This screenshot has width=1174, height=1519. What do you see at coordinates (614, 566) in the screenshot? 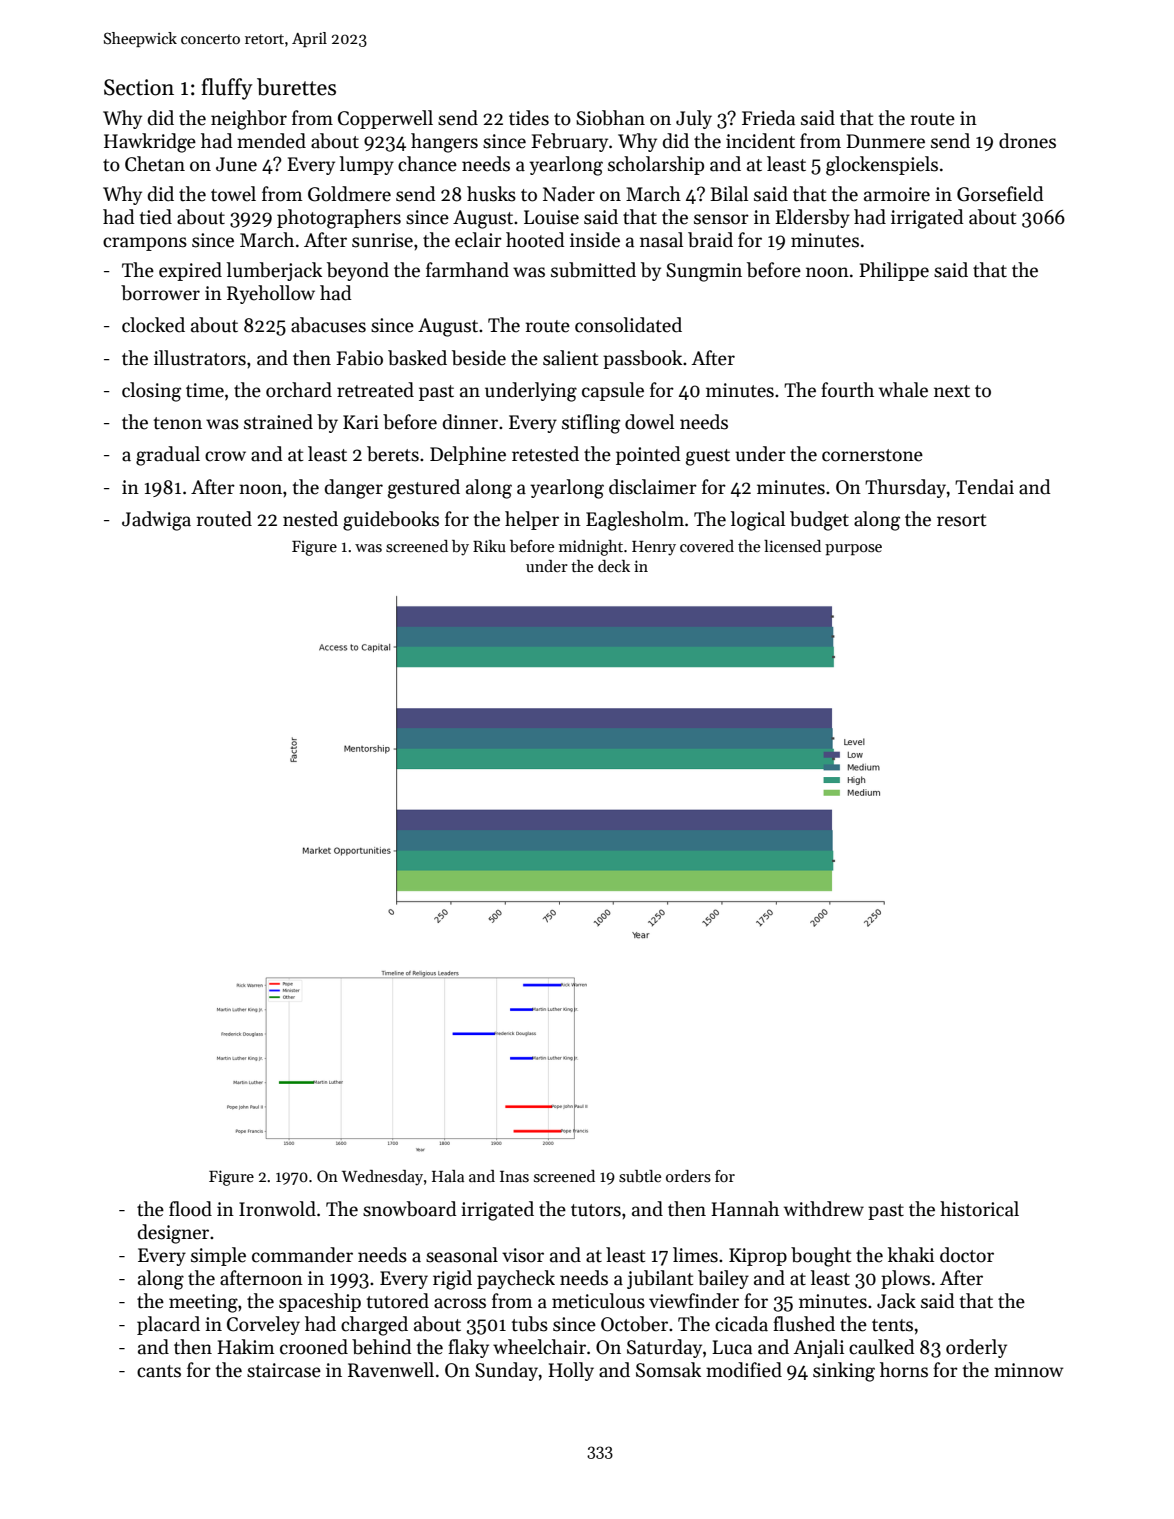
I see `deck` at bounding box center [614, 566].
